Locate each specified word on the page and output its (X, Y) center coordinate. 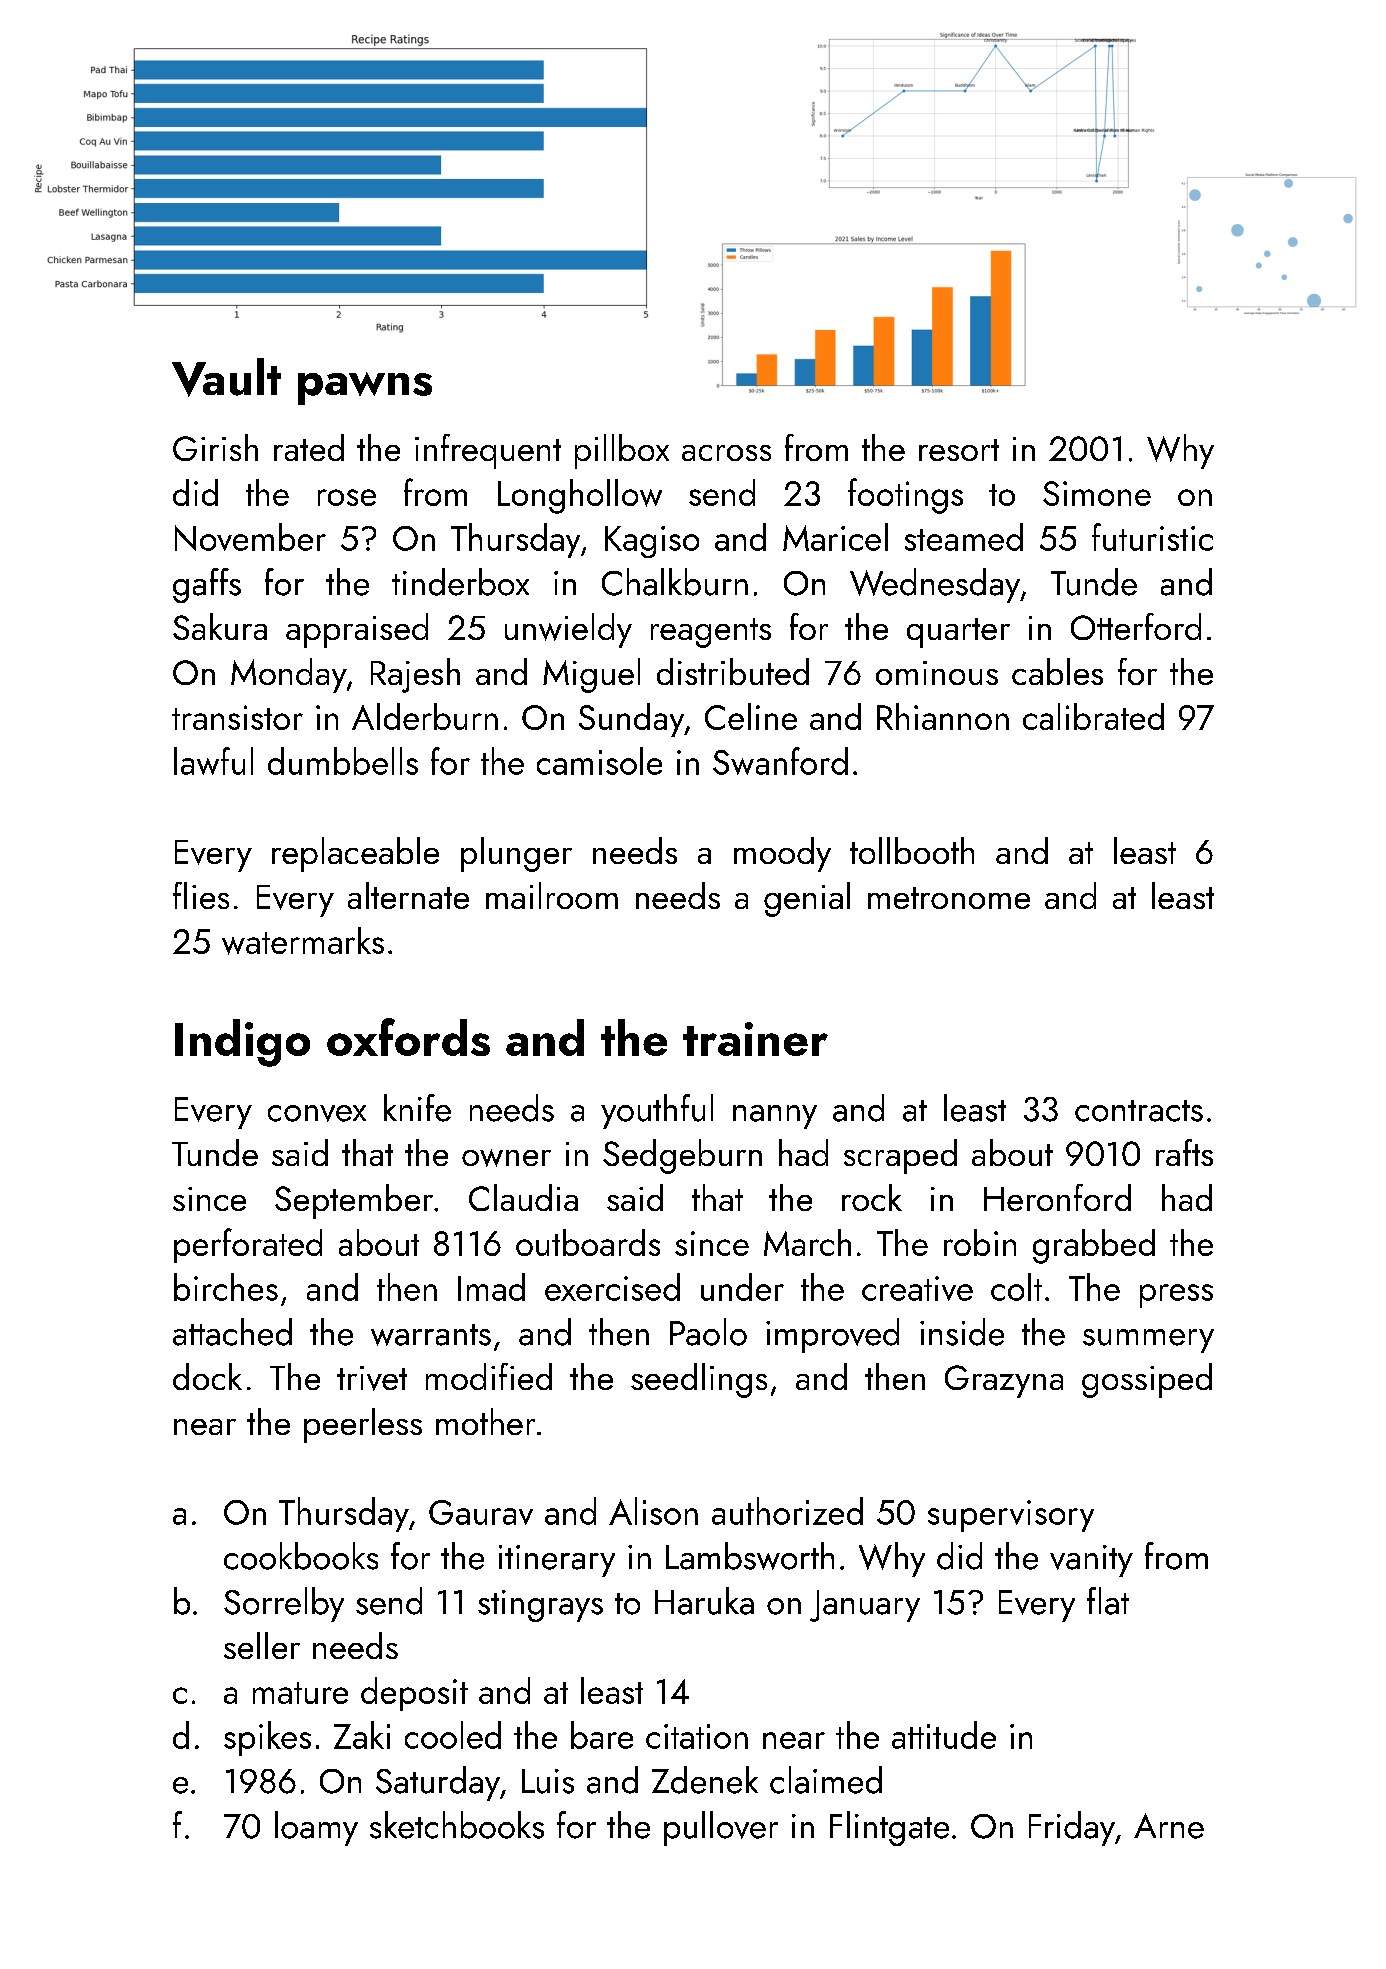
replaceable (355, 854)
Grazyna (1004, 1381)
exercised (612, 1287)
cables (1057, 671)
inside (962, 1332)
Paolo (708, 1332)
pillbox (622, 451)
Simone (1097, 493)
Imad (491, 1287)
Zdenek (705, 1780)
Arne (1169, 1826)
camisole (599, 761)
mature (300, 1693)
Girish (215, 447)
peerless (363, 1425)
